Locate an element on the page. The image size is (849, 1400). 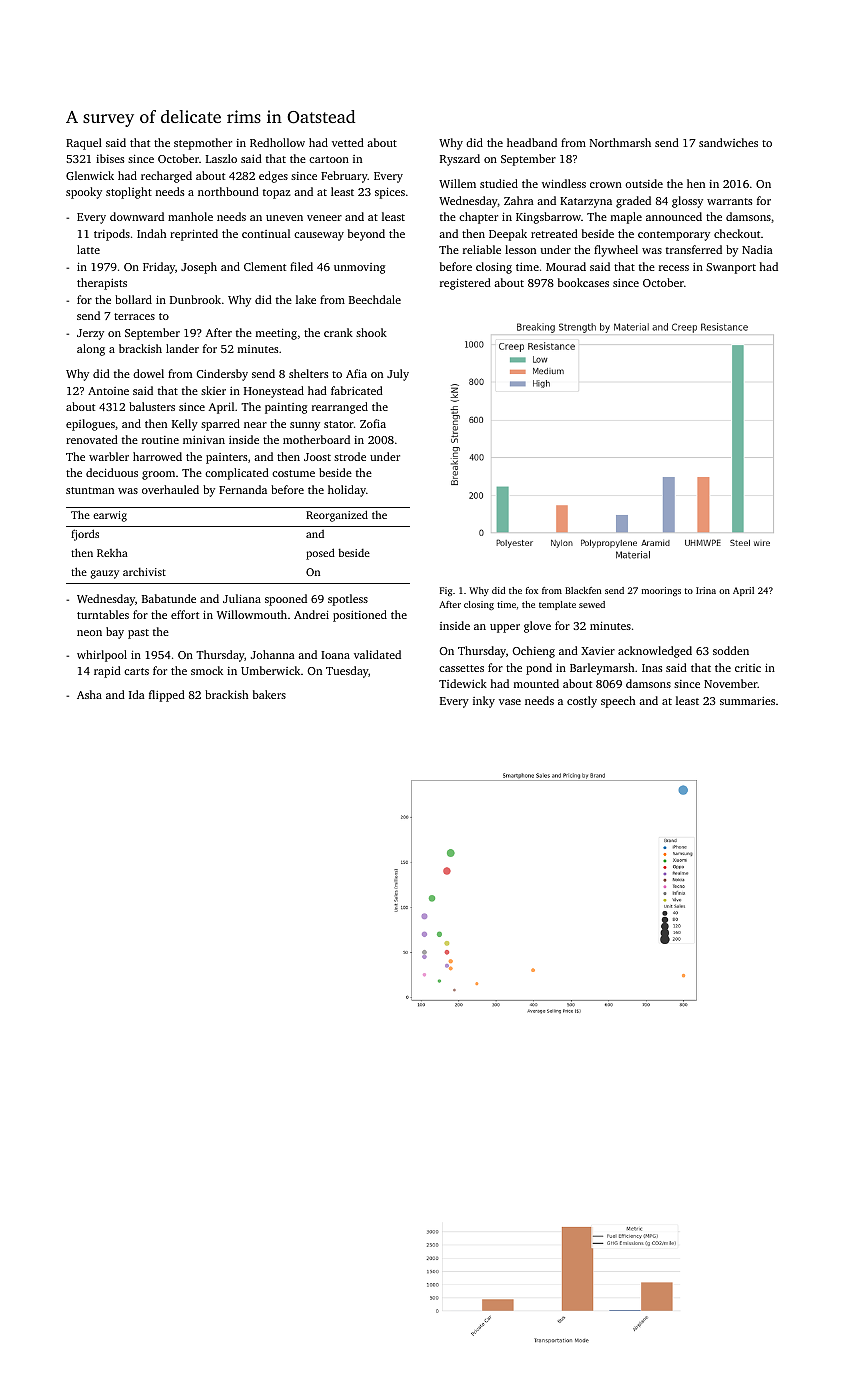
sandwiches is located at coordinates (728, 142).
